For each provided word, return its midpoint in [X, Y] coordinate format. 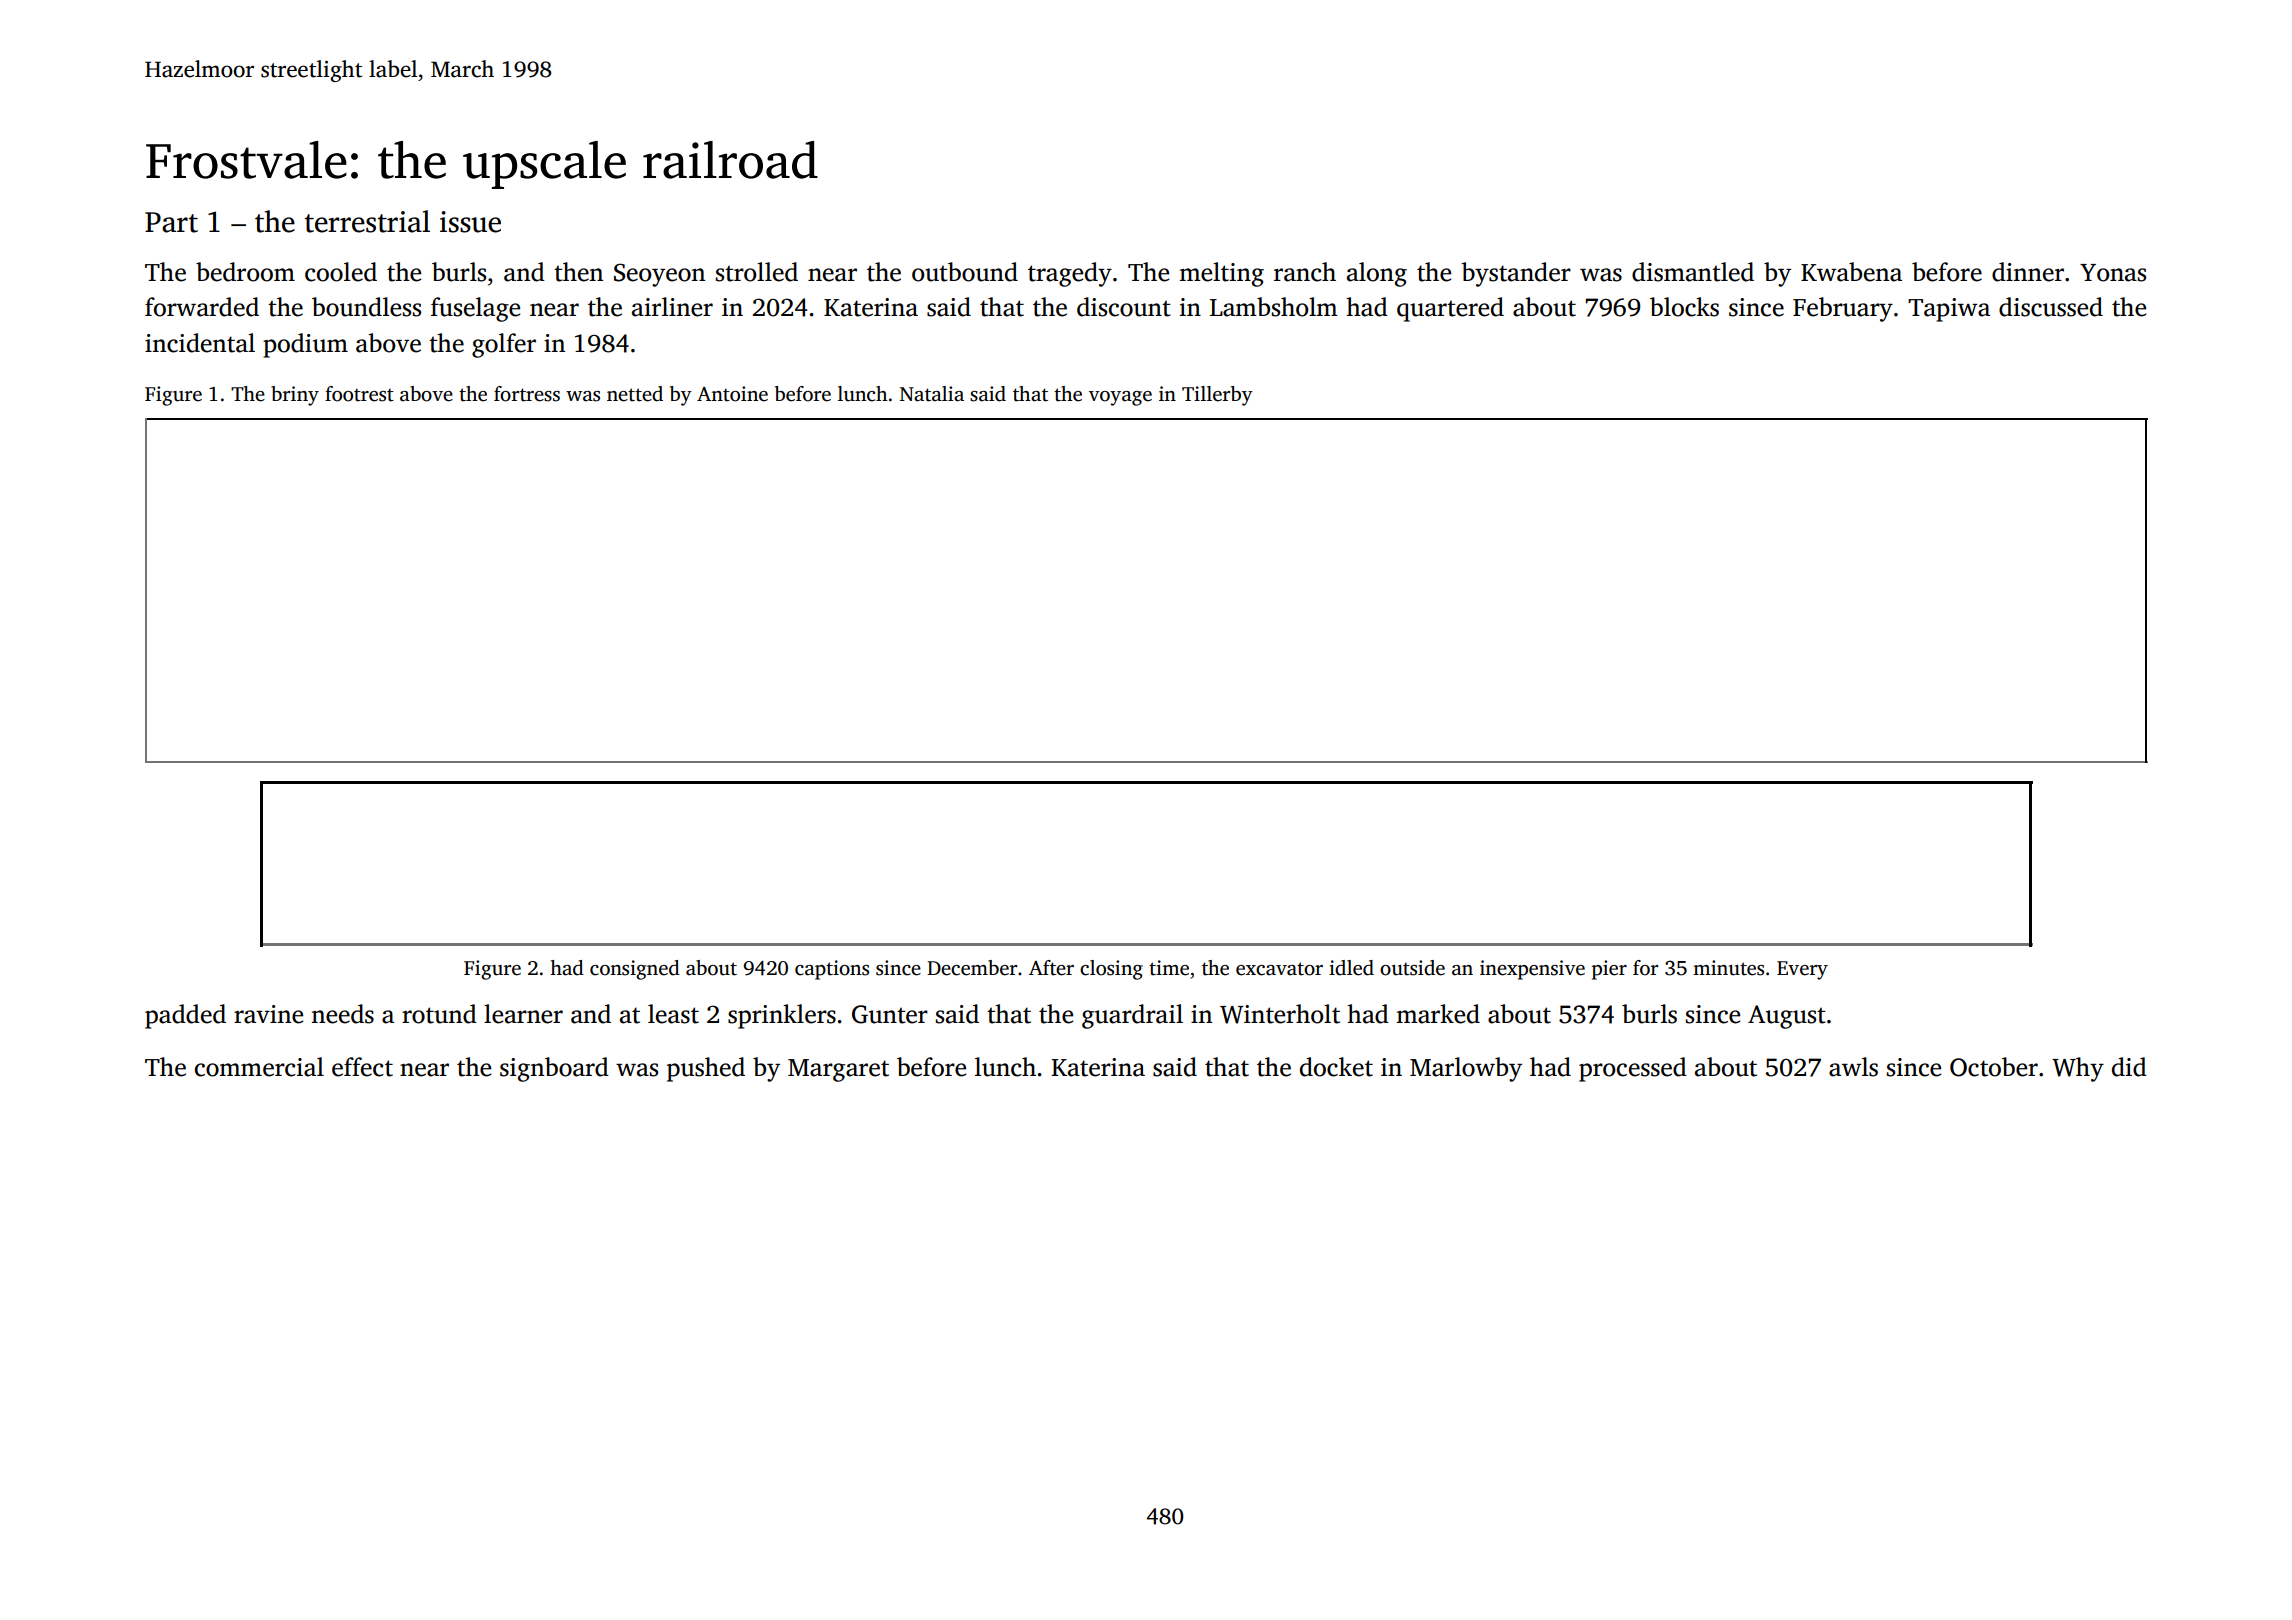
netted [635, 394]
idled [1351, 968]
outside [1412, 968]
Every [1802, 970]
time [1169, 968]
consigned [635, 970]
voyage [1120, 398]
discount [1124, 307]
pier [1609, 970]
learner [523, 1014]
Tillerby [1217, 396]
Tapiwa [1949, 310]
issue [470, 222]
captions [832, 970]
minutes [1728, 968]
